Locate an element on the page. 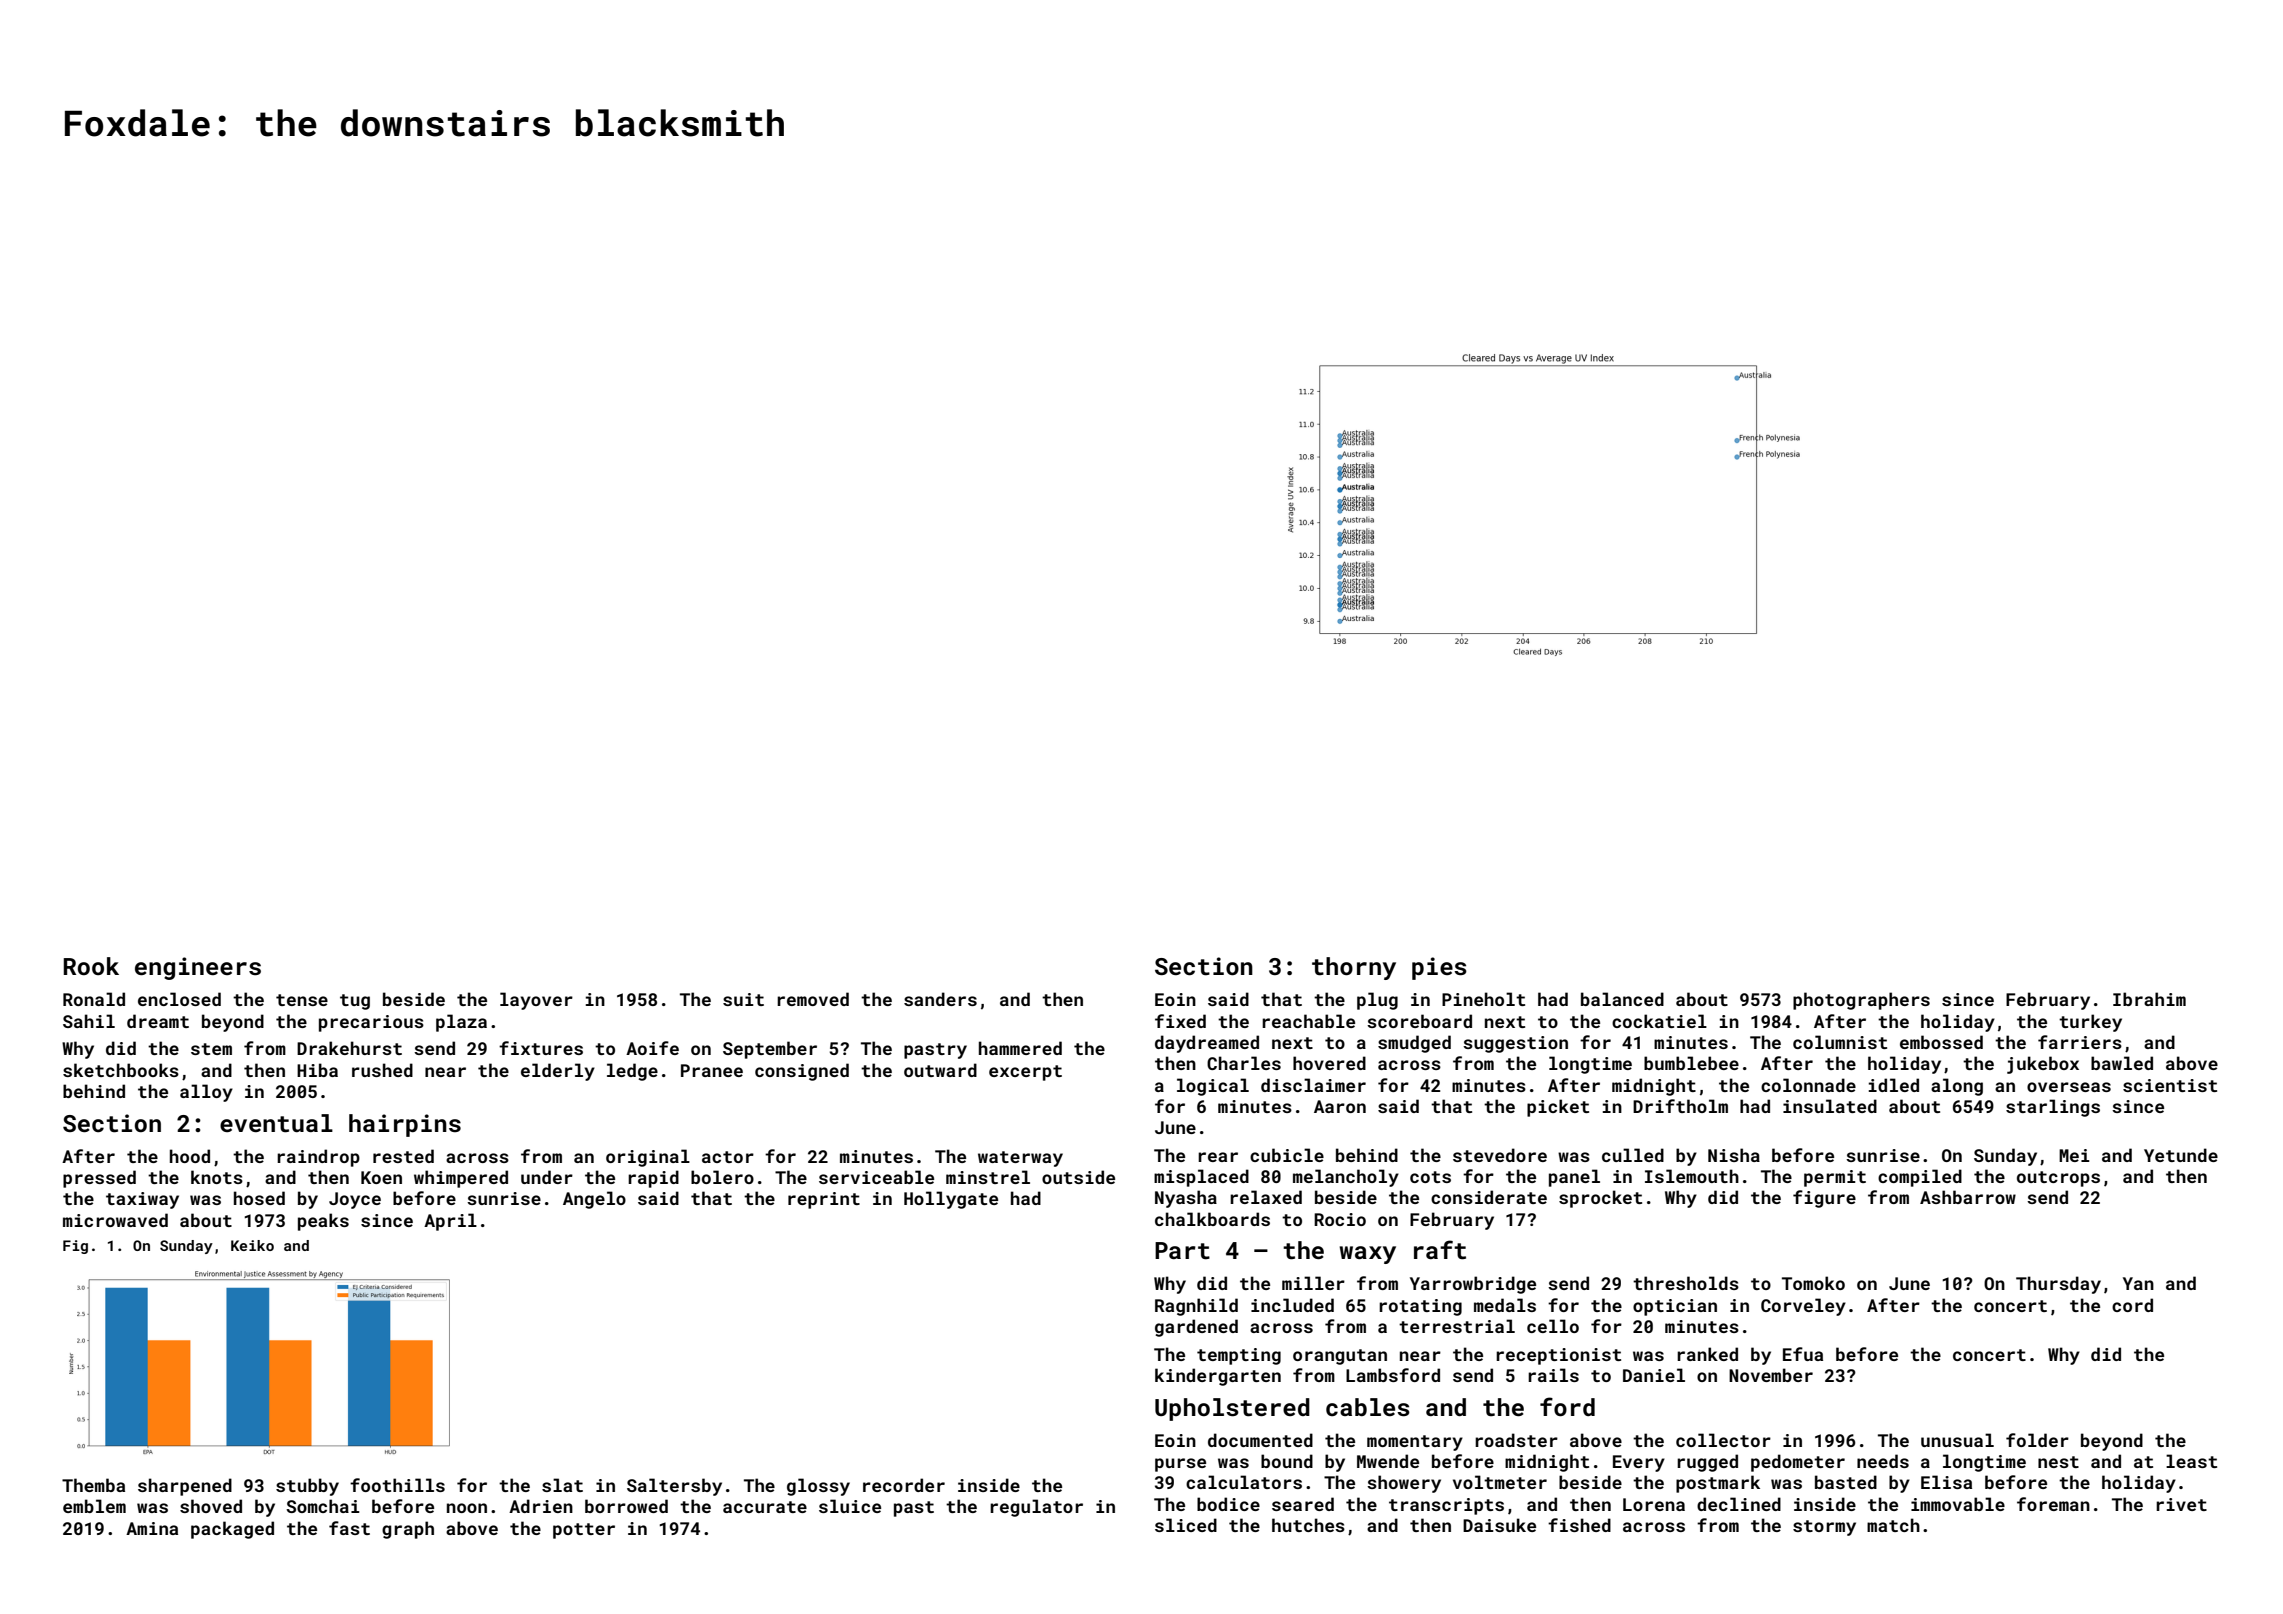 The width and height of the page is (2283, 1614). packaged is located at coordinates (232, 1530).
